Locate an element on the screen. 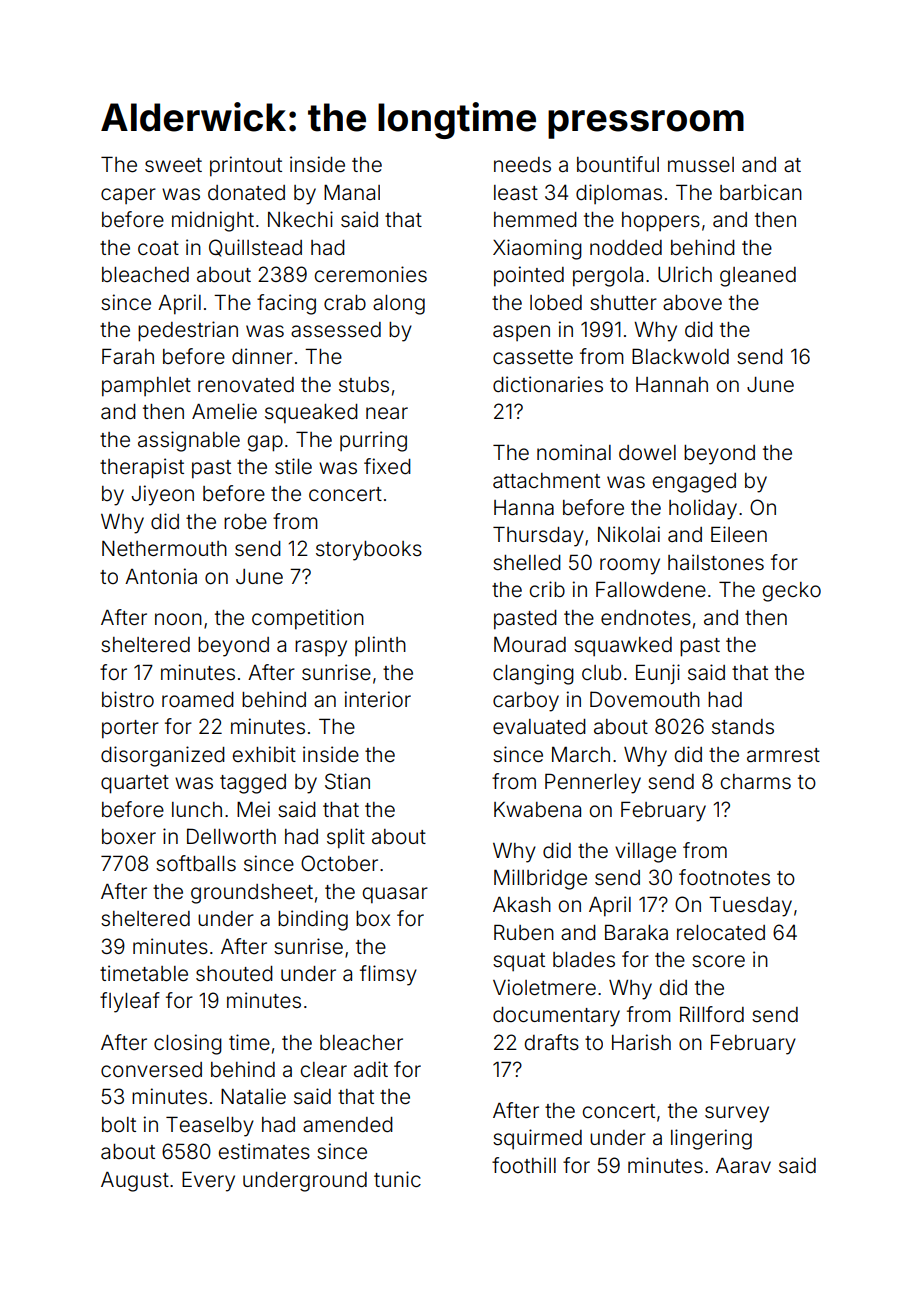 The width and height of the screenshot is (924, 1311). needs is located at coordinates (522, 164).
